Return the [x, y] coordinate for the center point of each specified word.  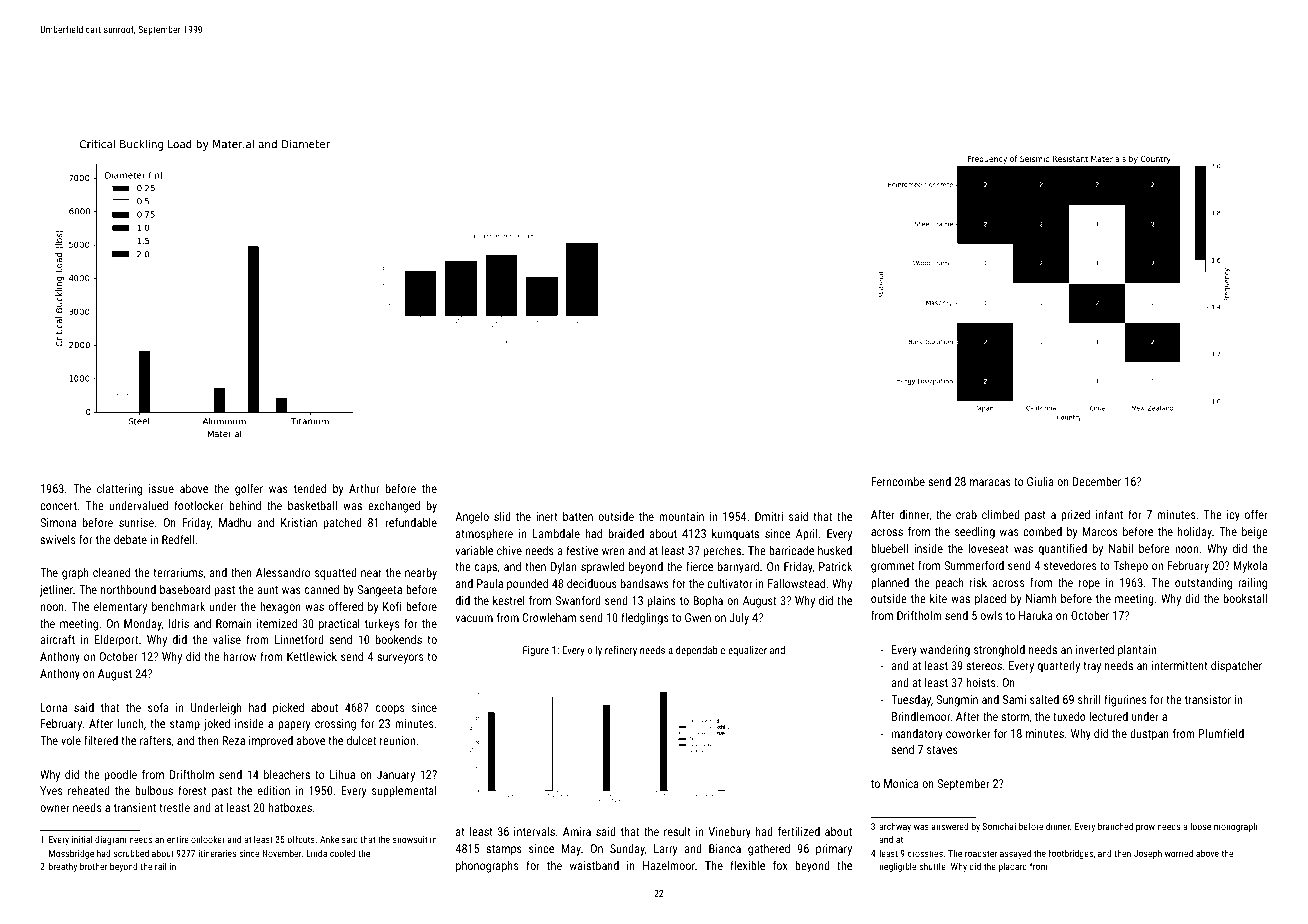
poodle [121, 776]
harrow [240, 656]
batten [578, 516]
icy [1233, 516]
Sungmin [957, 701]
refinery [621, 651]
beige [1255, 532]
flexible [747, 865]
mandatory [917, 735]
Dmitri [769, 516]
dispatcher [1236, 666]
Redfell [178, 539]
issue [161, 488]
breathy [63, 867]
